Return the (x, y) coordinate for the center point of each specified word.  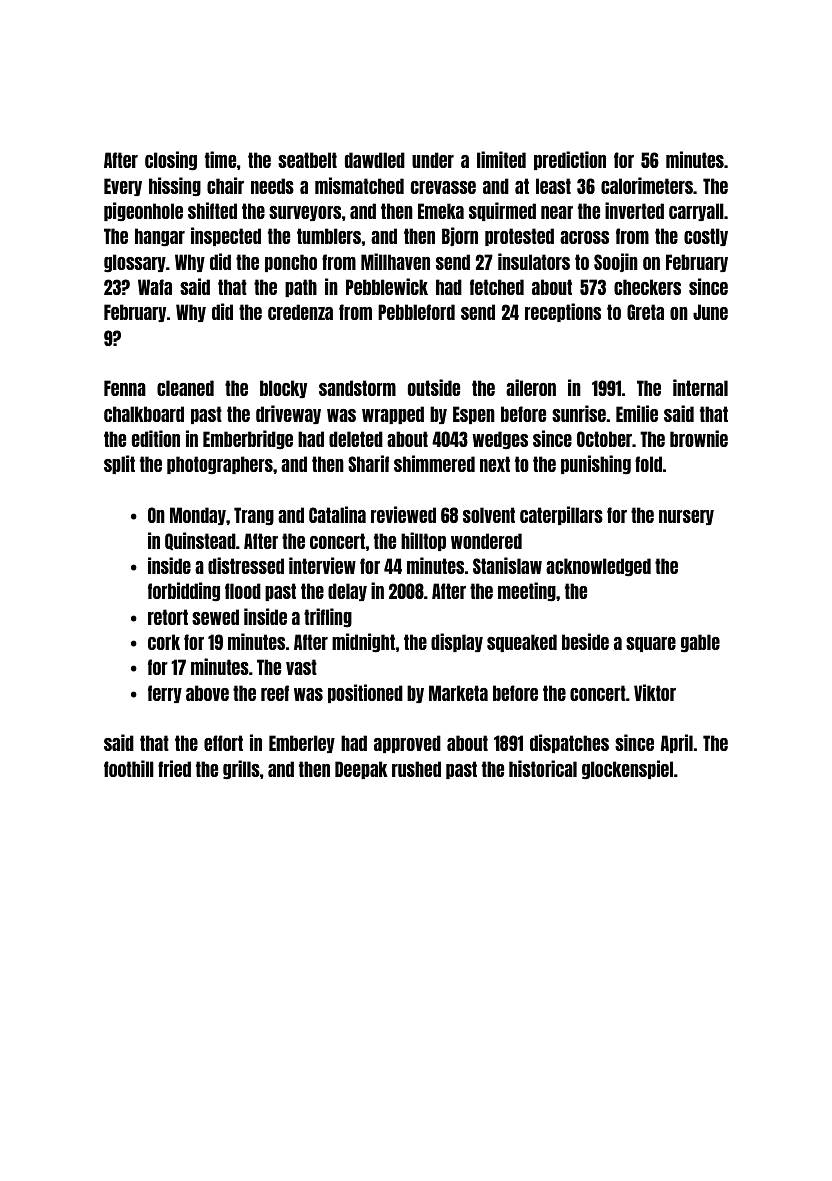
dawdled (375, 160)
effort (223, 743)
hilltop (423, 541)
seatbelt (307, 160)
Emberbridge (248, 439)
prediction (570, 160)
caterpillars (561, 515)
